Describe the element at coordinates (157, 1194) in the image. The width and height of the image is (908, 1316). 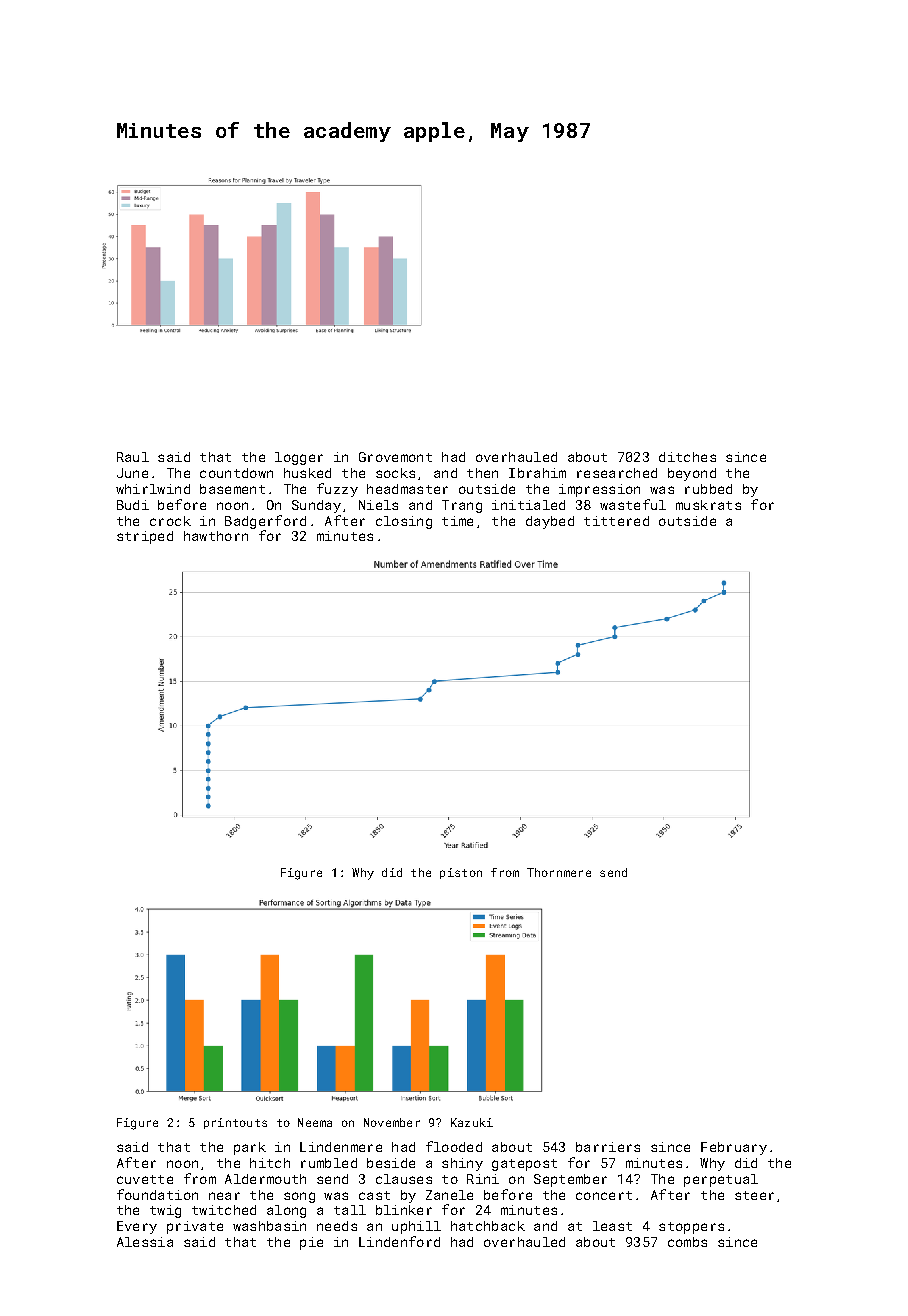
I see `foundation` at that location.
